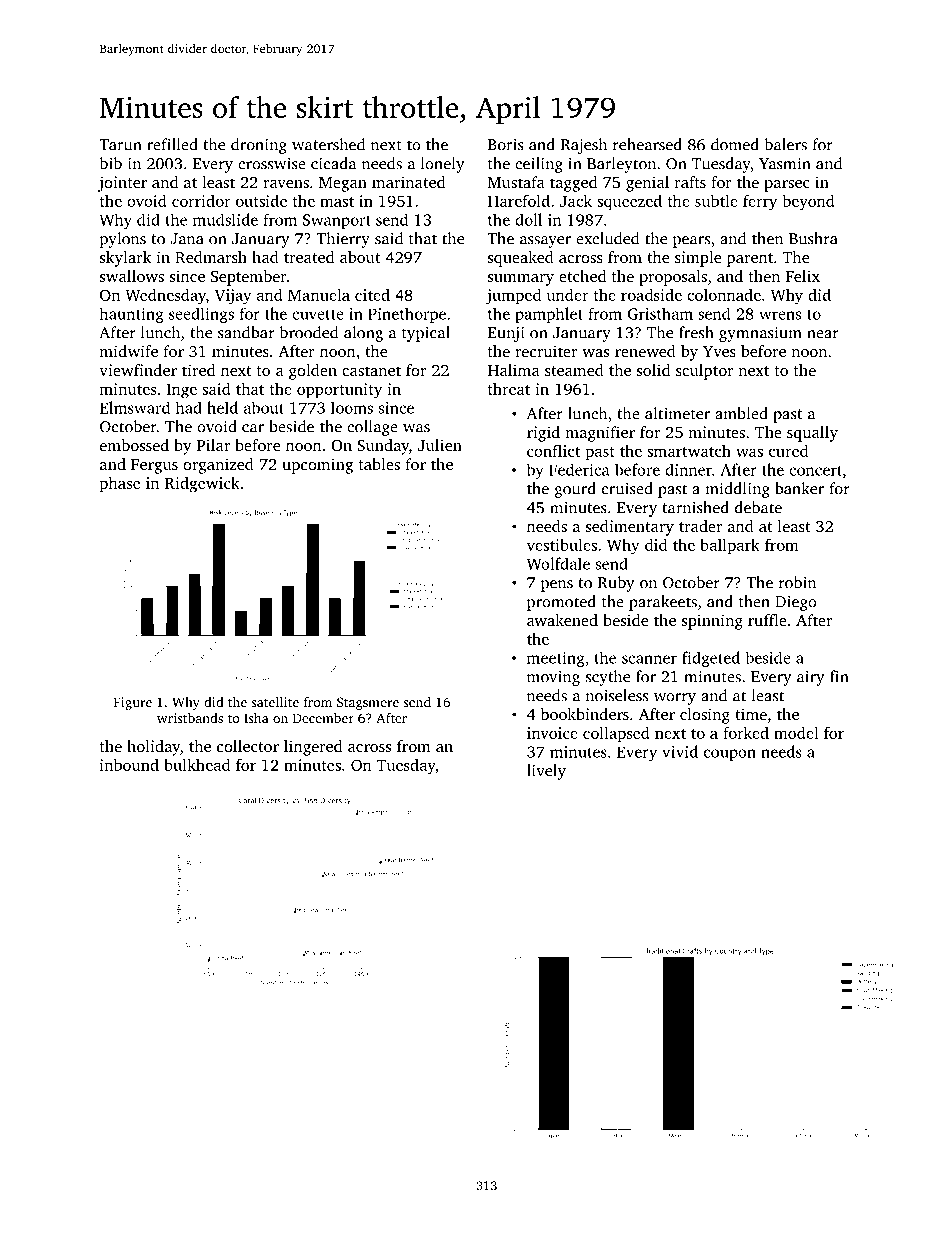 The width and height of the screenshot is (952, 1233). Describe the element at coordinates (803, 276) in the screenshot. I see `Felix` at that location.
